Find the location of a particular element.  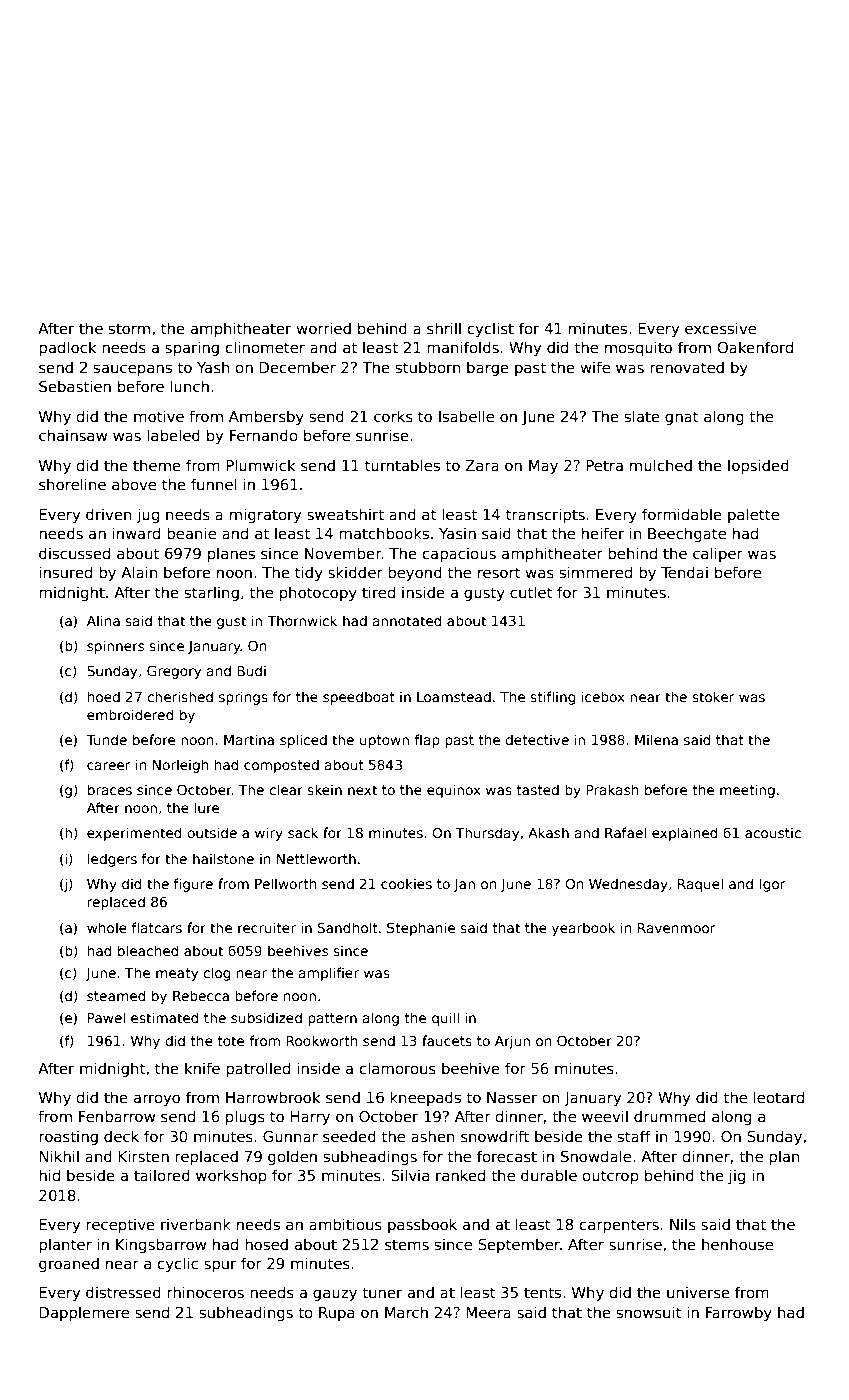

leotard is located at coordinates (779, 1097).
